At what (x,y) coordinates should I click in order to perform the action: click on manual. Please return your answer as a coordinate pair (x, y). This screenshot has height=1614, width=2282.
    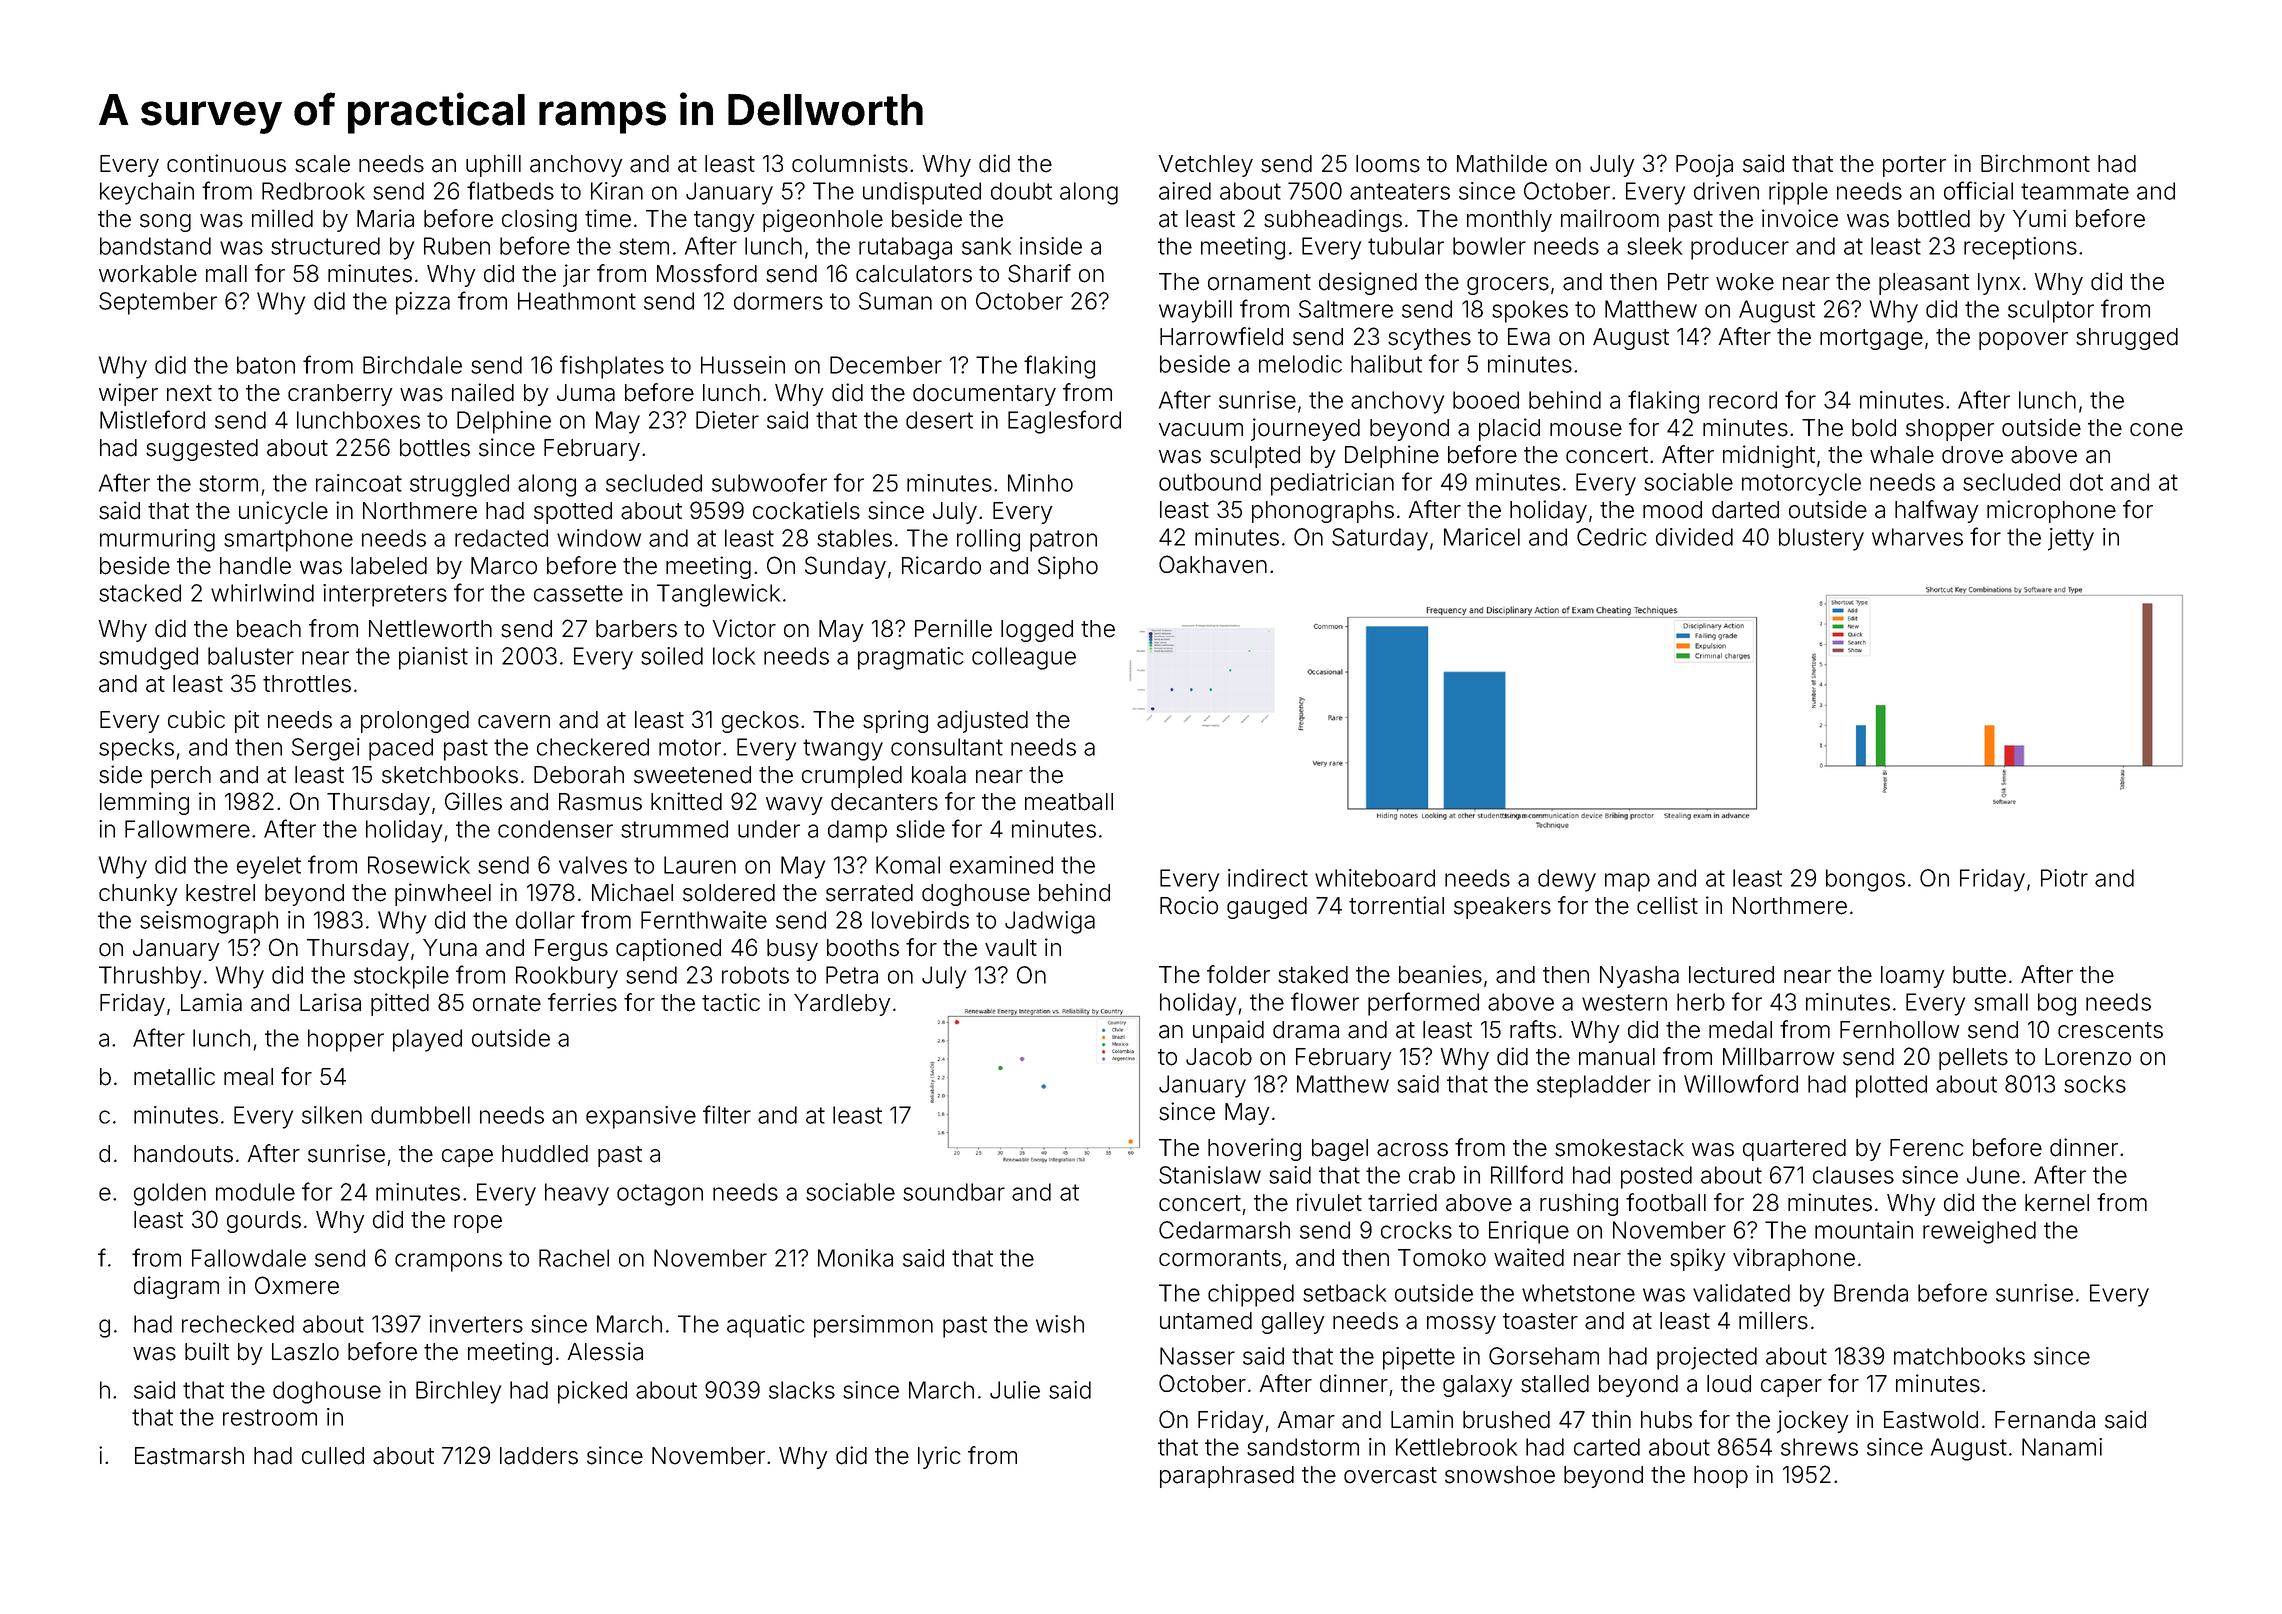
    Looking at the image, I should click on (1617, 1057).
